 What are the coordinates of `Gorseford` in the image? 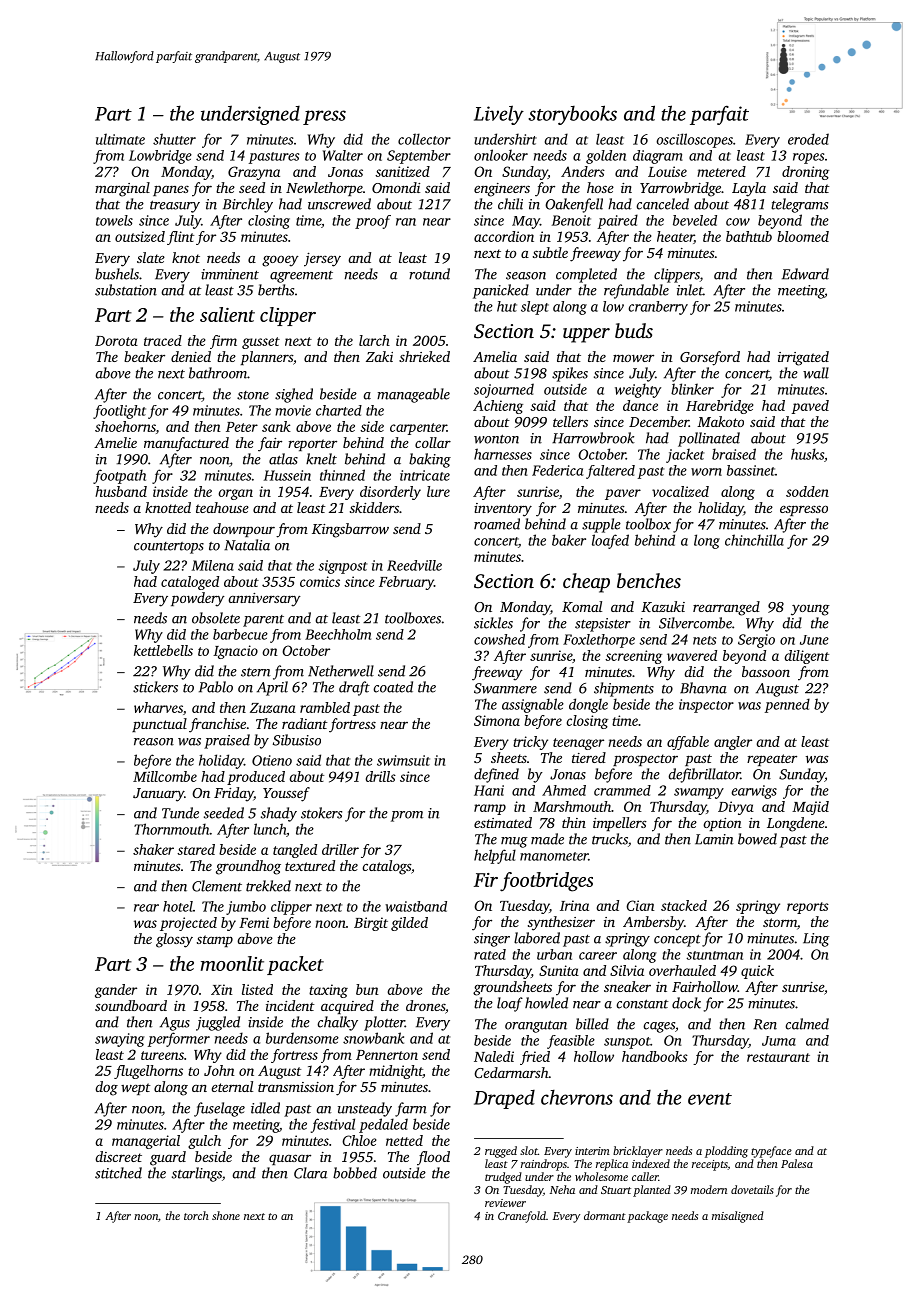 It's located at (710, 358).
